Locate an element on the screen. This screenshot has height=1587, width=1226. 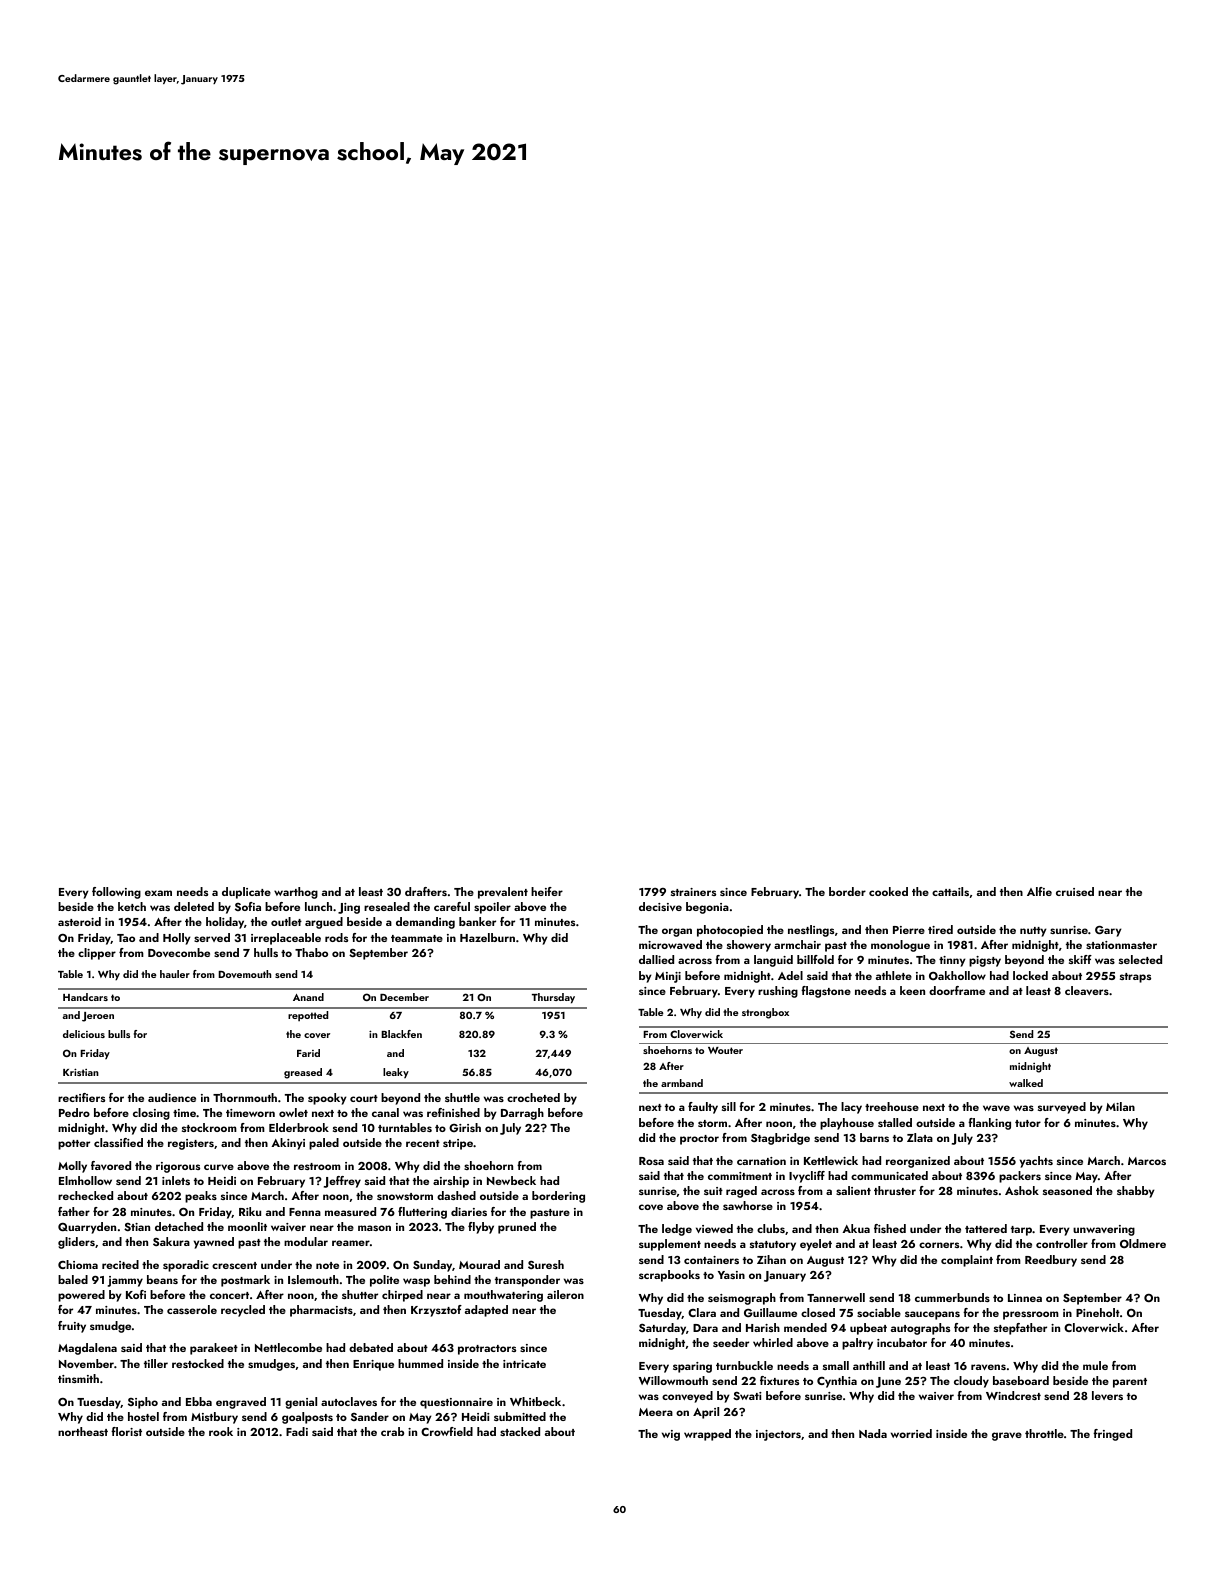
pharmacists is located at coordinates (321, 1311).
